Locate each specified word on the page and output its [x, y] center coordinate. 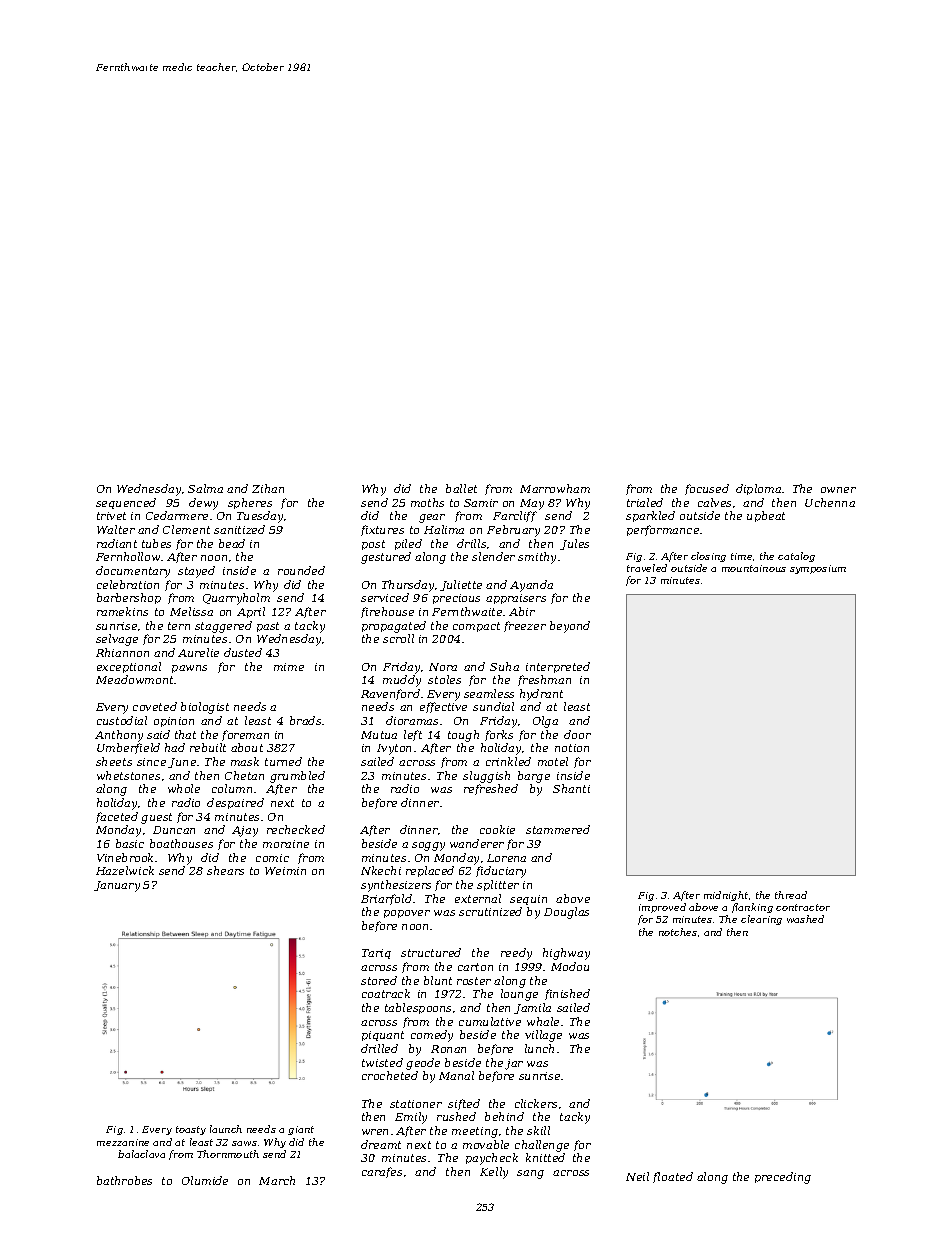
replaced [430, 871]
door [577, 734]
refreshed [491, 789]
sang [530, 1174]
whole [184, 788]
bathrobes [124, 1180]
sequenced [126, 503]
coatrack [386, 993]
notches [678, 932]
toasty [191, 1130]
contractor [803, 907]
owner [838, 490]
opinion [174, 722]
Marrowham [555, 488]
